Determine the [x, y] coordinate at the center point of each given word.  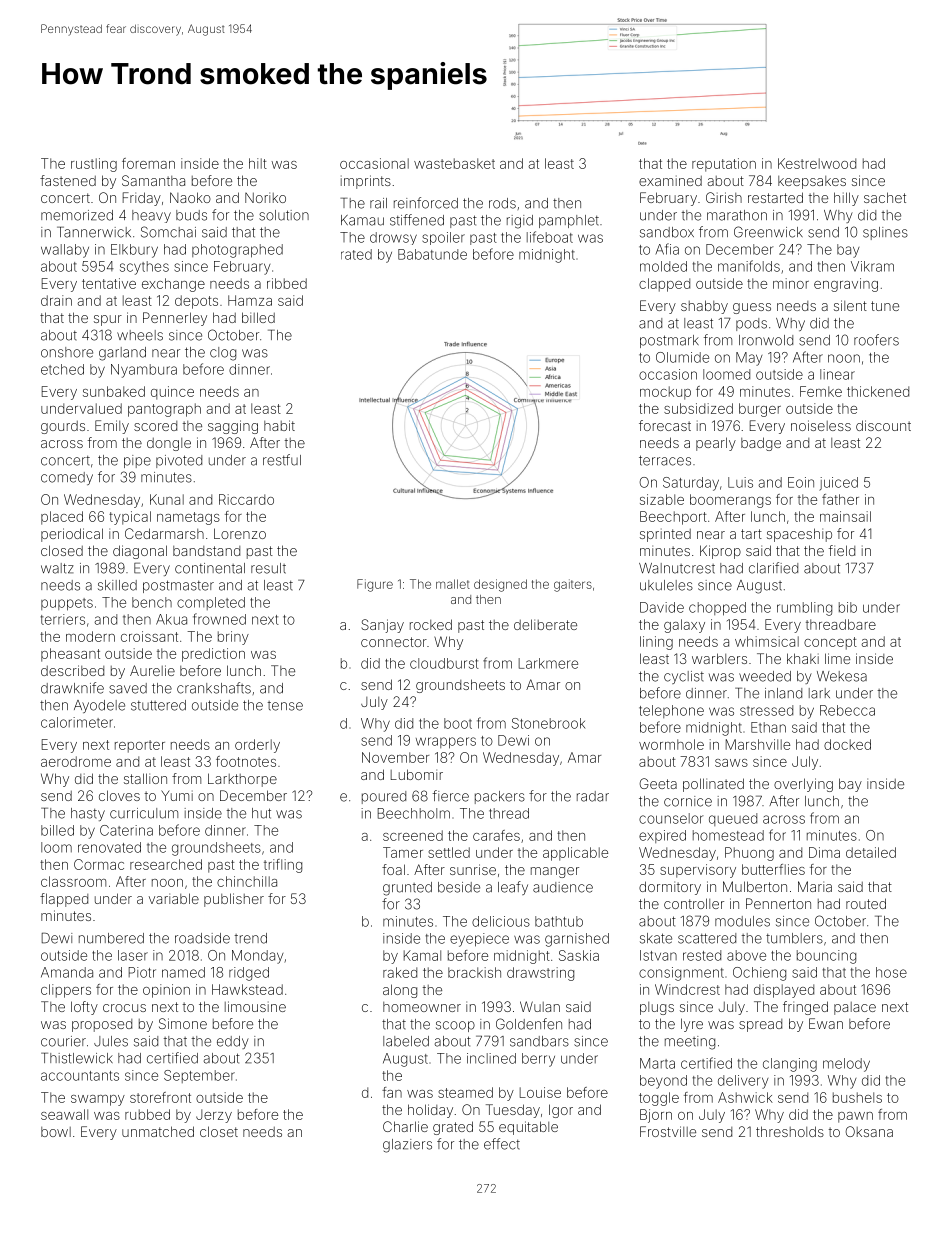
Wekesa [842, 676]
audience [563, 887]
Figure [375, 585]
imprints [366, 182]
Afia [667, 249]
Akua [171, 619]
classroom [73, 881]
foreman [148, 163]
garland [122, 354]
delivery [743, 1082]
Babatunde [432, 254]
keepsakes [812, 182]
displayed [784, 991]
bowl [56, 1132]
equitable [528, 1128]
